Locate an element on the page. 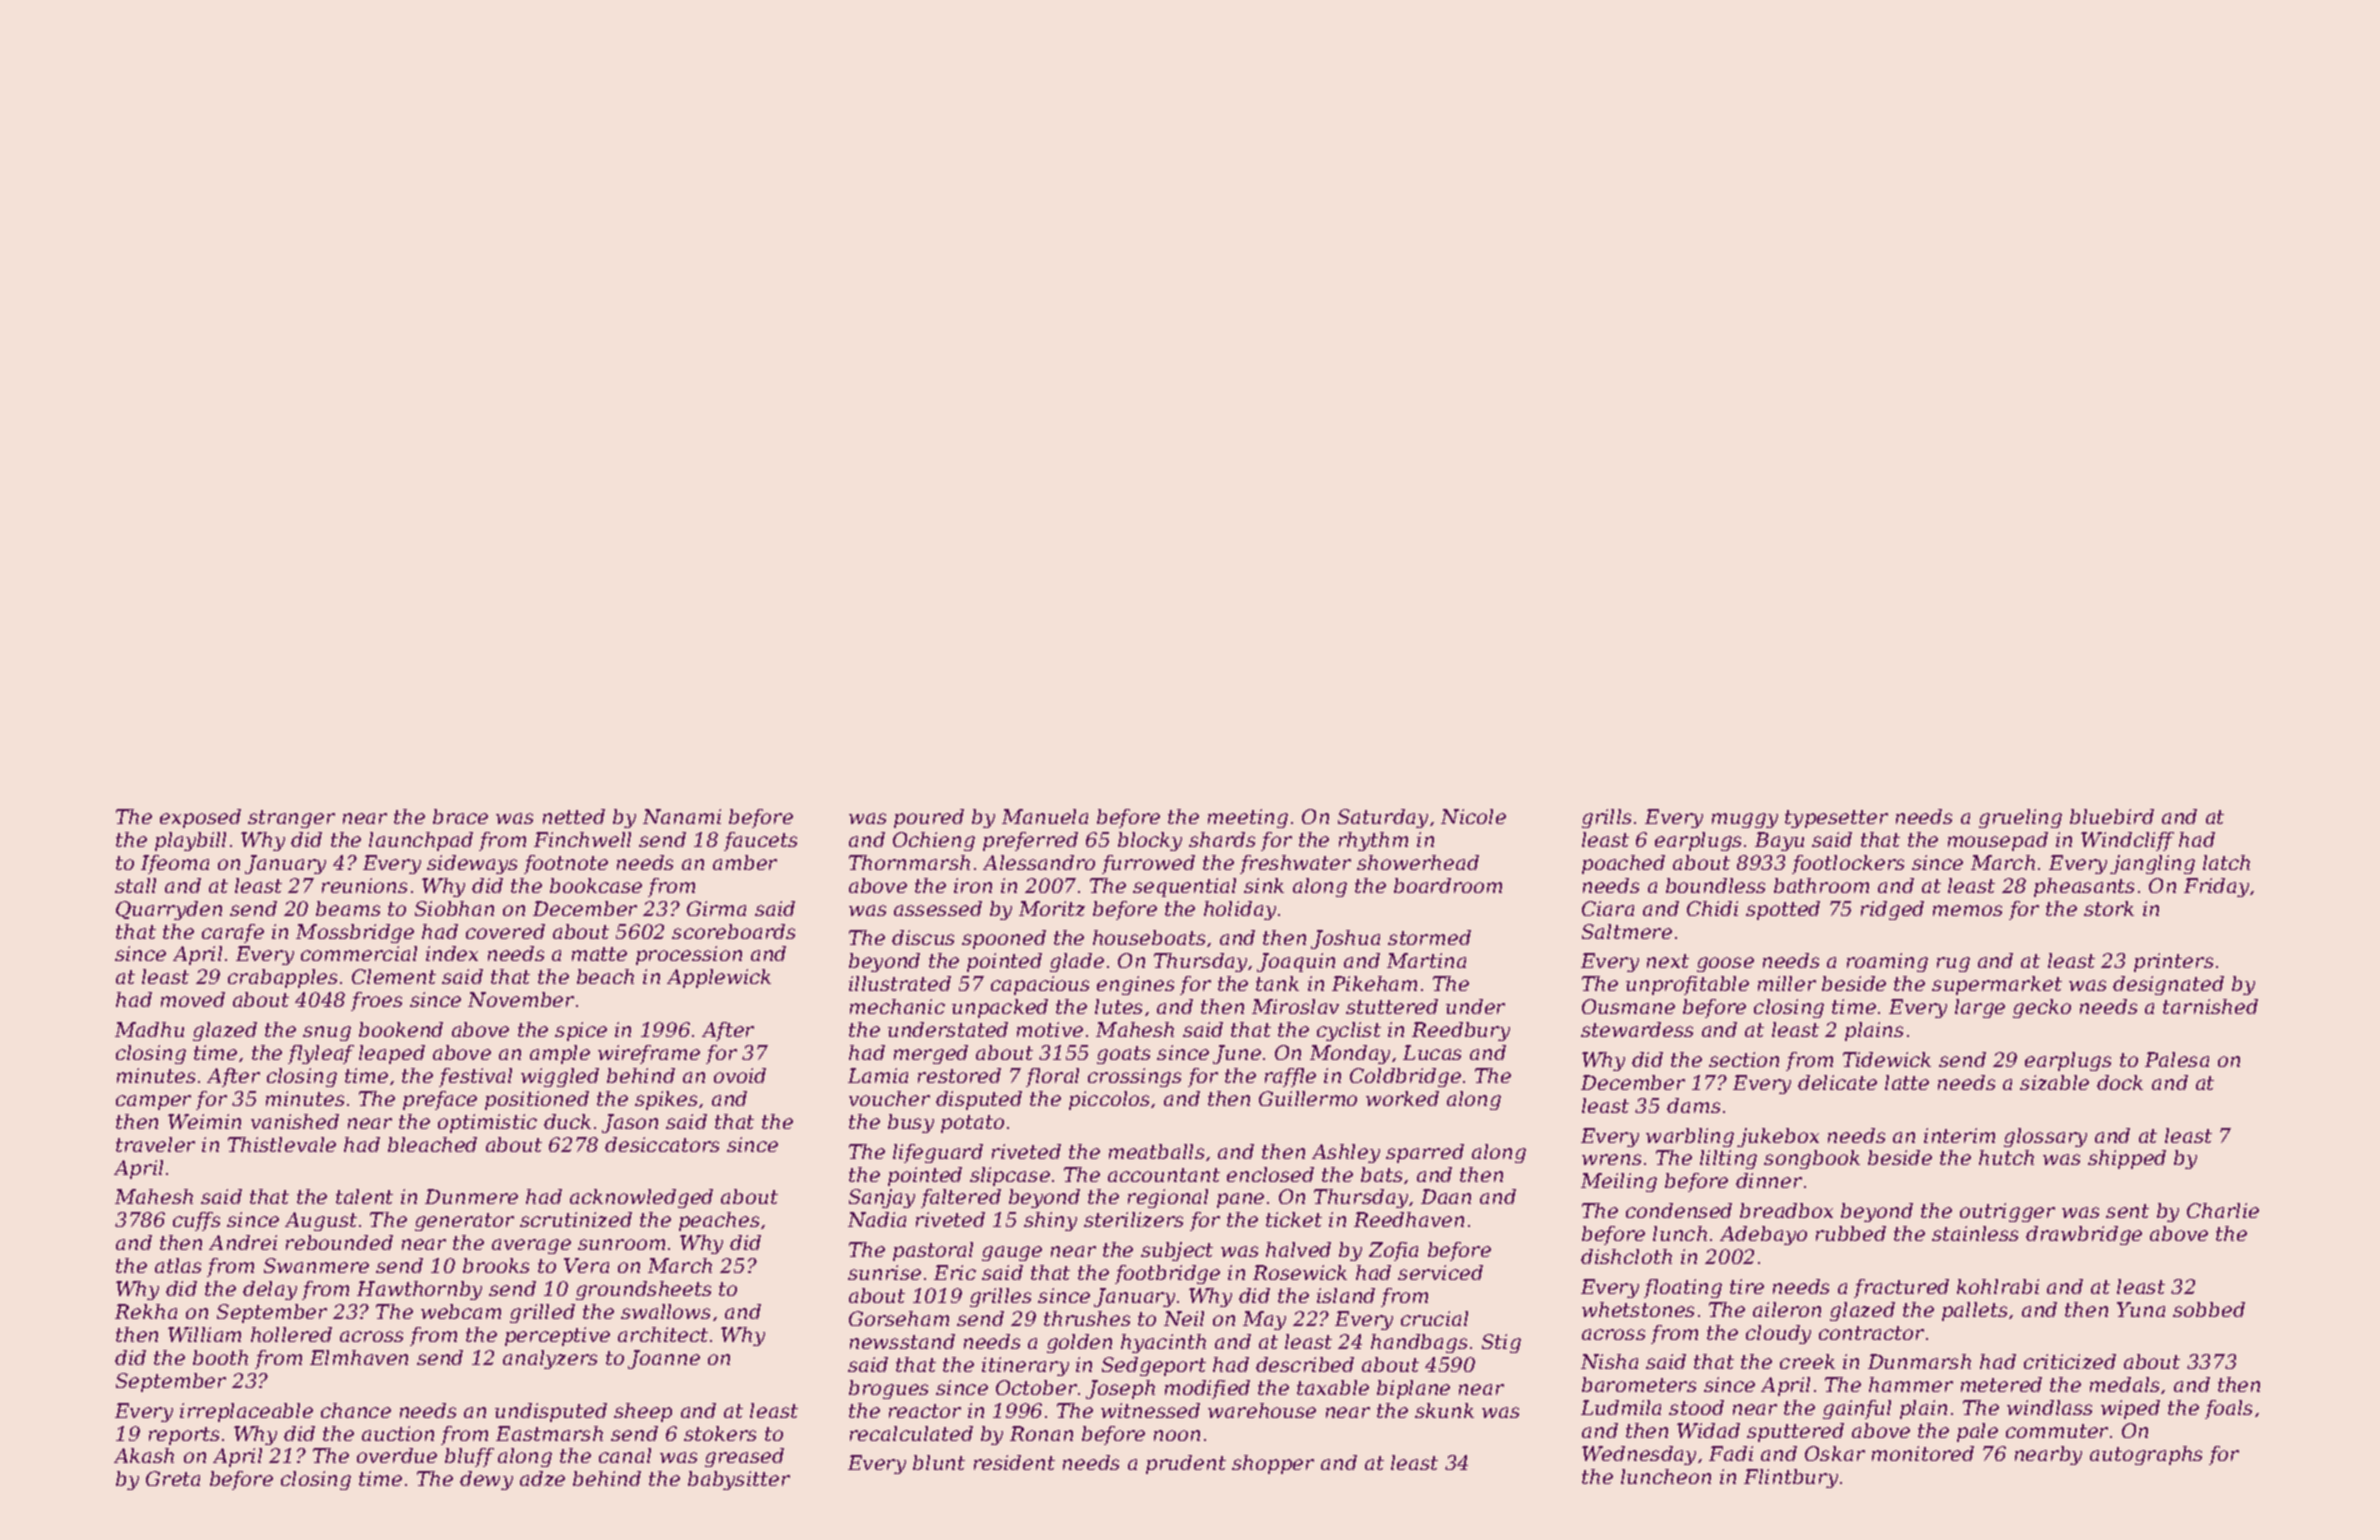 The image size is (2380, 1540). mousepad is located at coordinates (1998, 841).
